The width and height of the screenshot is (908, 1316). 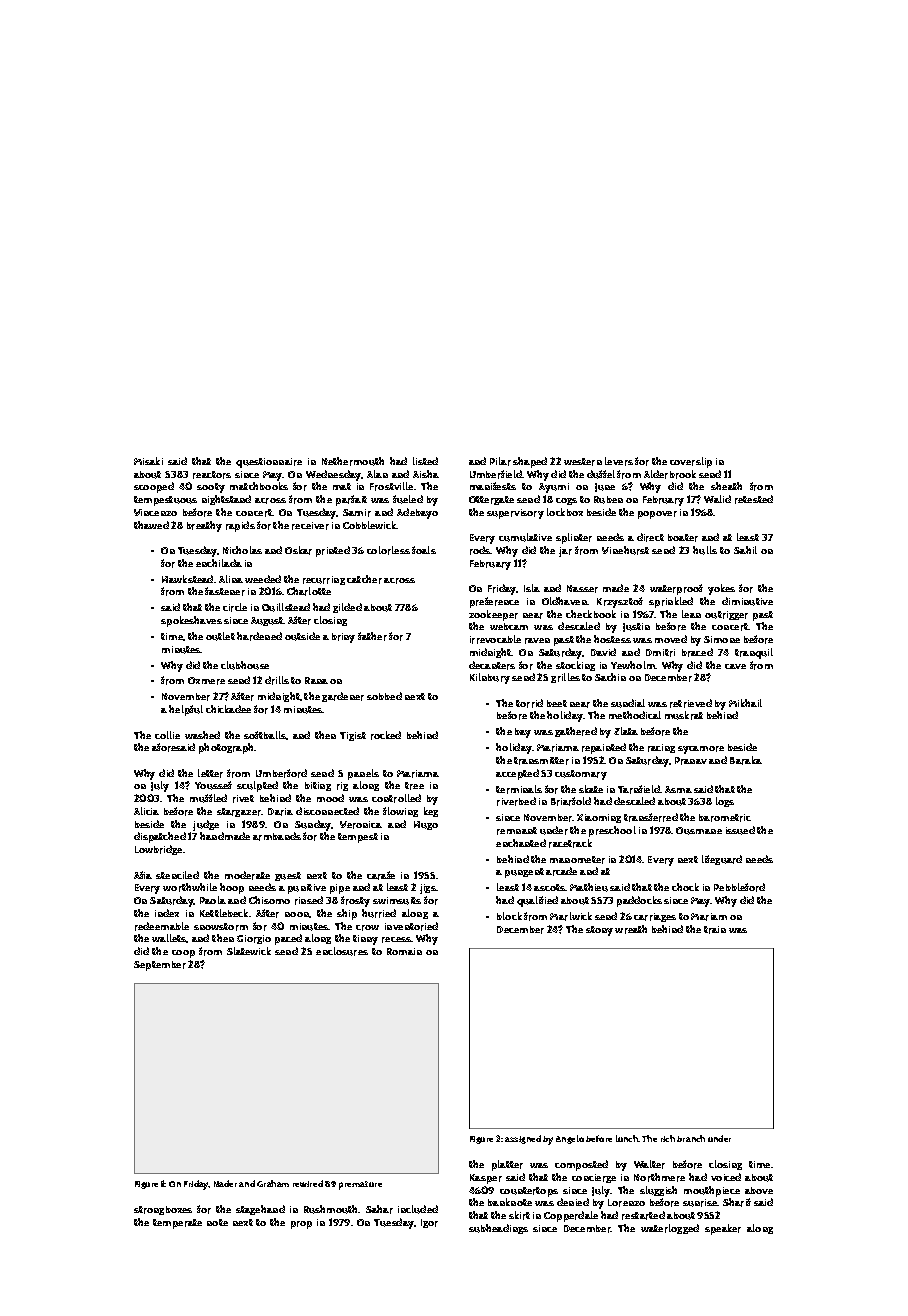 I want to click on Hugo, so click(x=426, y=825).
